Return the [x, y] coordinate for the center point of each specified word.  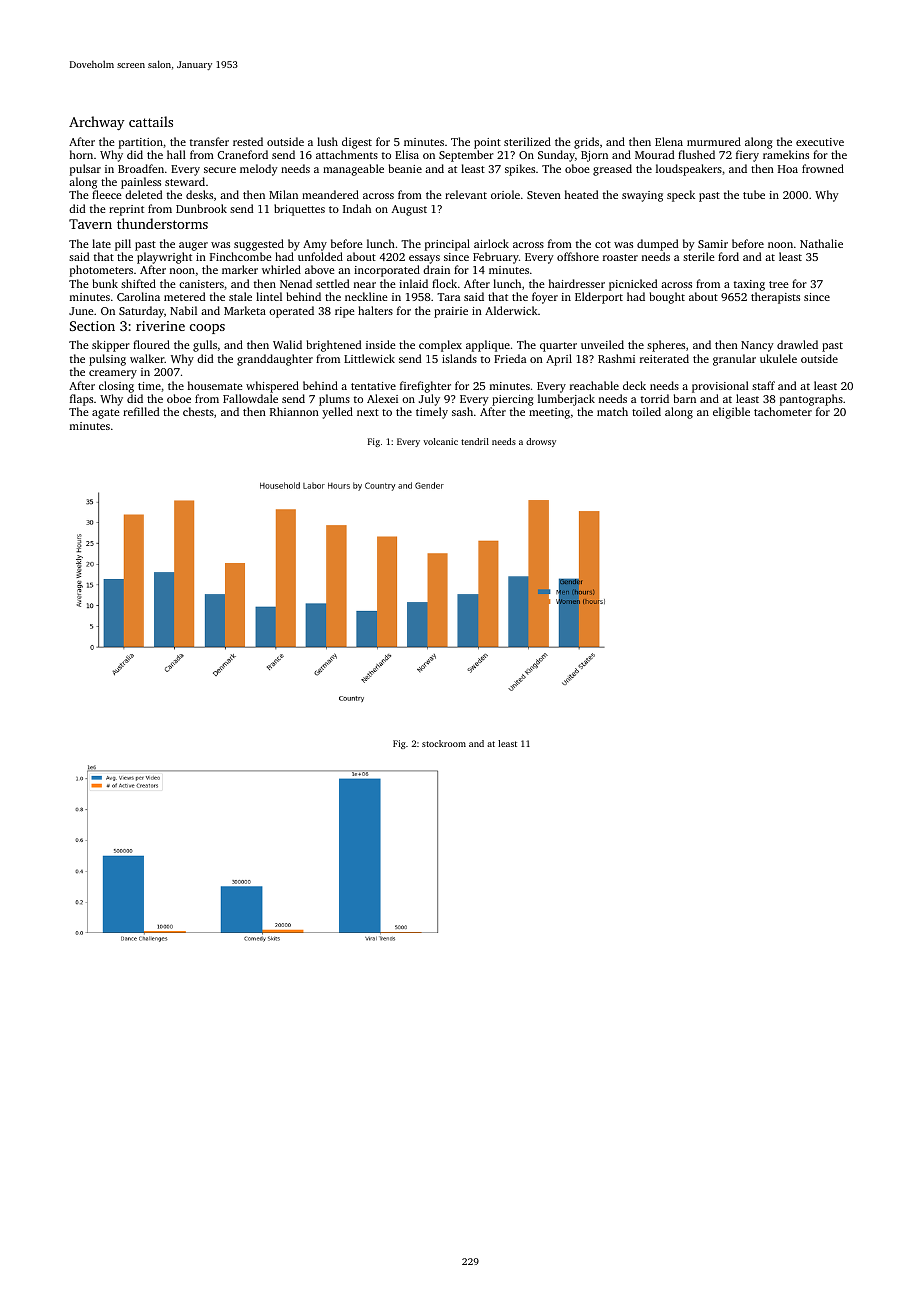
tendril [475, 441]
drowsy [541, 442]
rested [248, 141]
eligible [731, 413]
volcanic [440, 441]
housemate [215, 385]
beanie [405, 168]
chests [198, 411]
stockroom [444, 743]
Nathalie [821, 243]
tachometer [783, 411]
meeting [549, 413]
